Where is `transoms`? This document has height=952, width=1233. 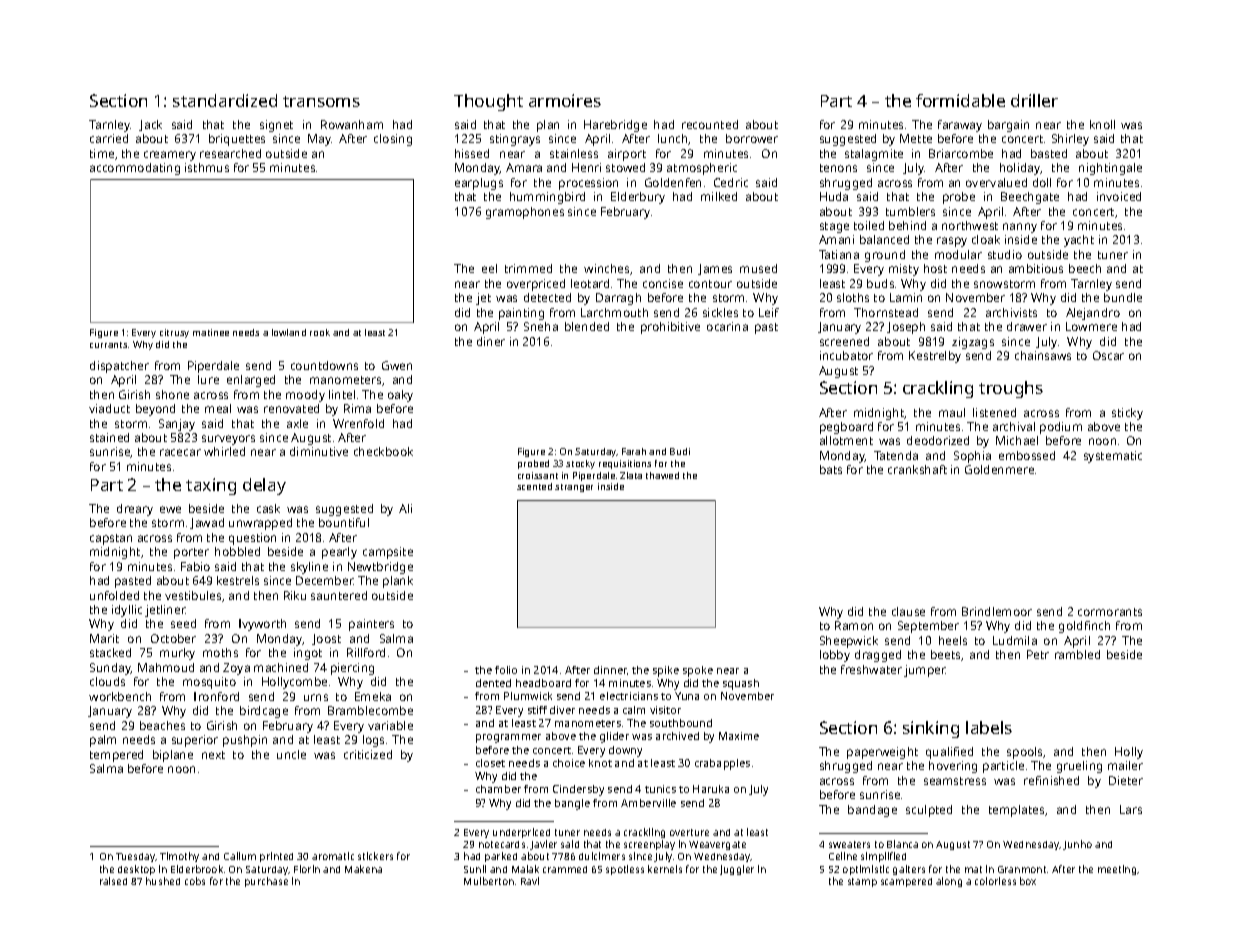
transoms is located at coordinates (321, 101).
